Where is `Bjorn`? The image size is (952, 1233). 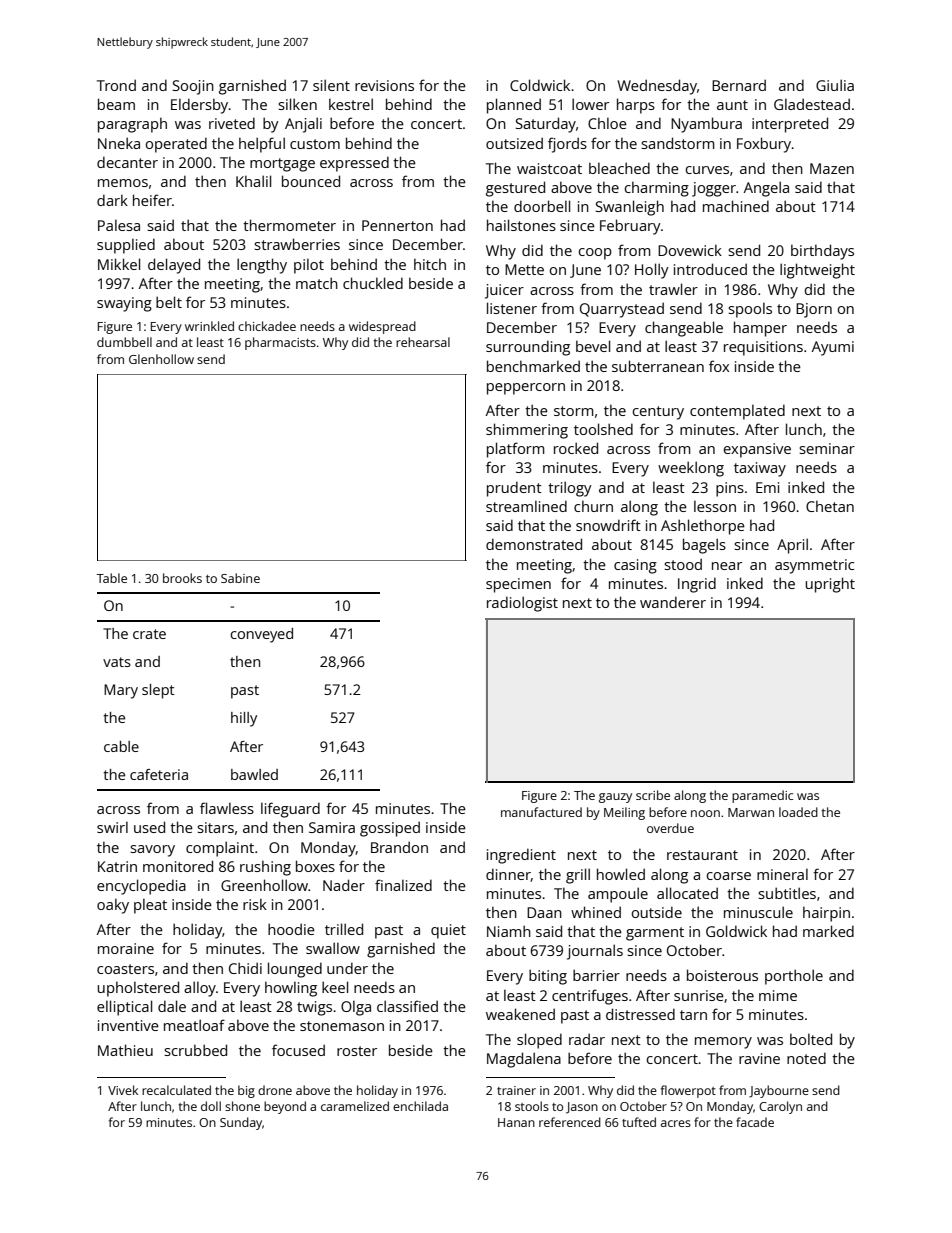 Bjorn is located at coordinates (814, 310).
